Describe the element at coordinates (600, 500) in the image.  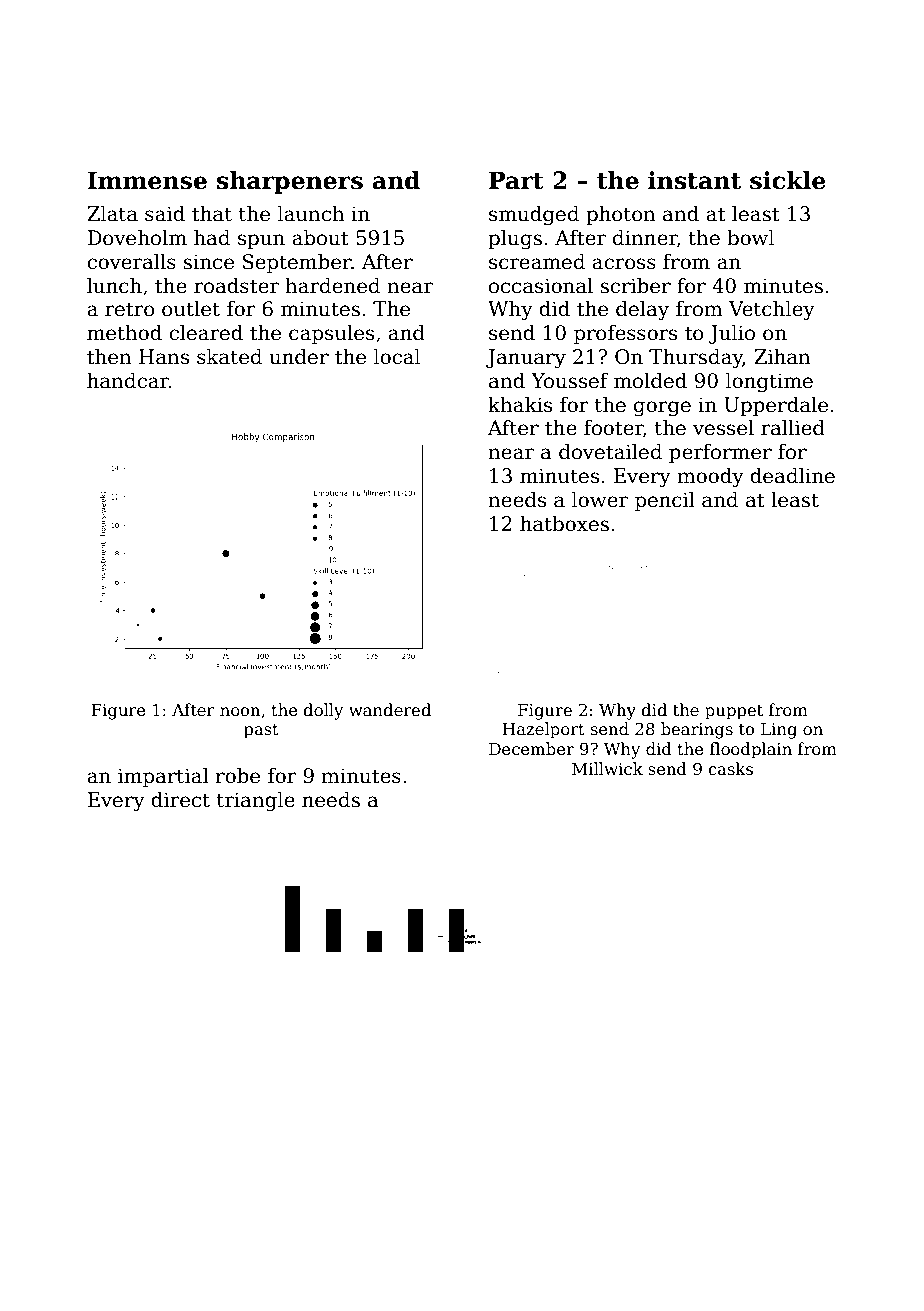
I see `lower` at that location.
